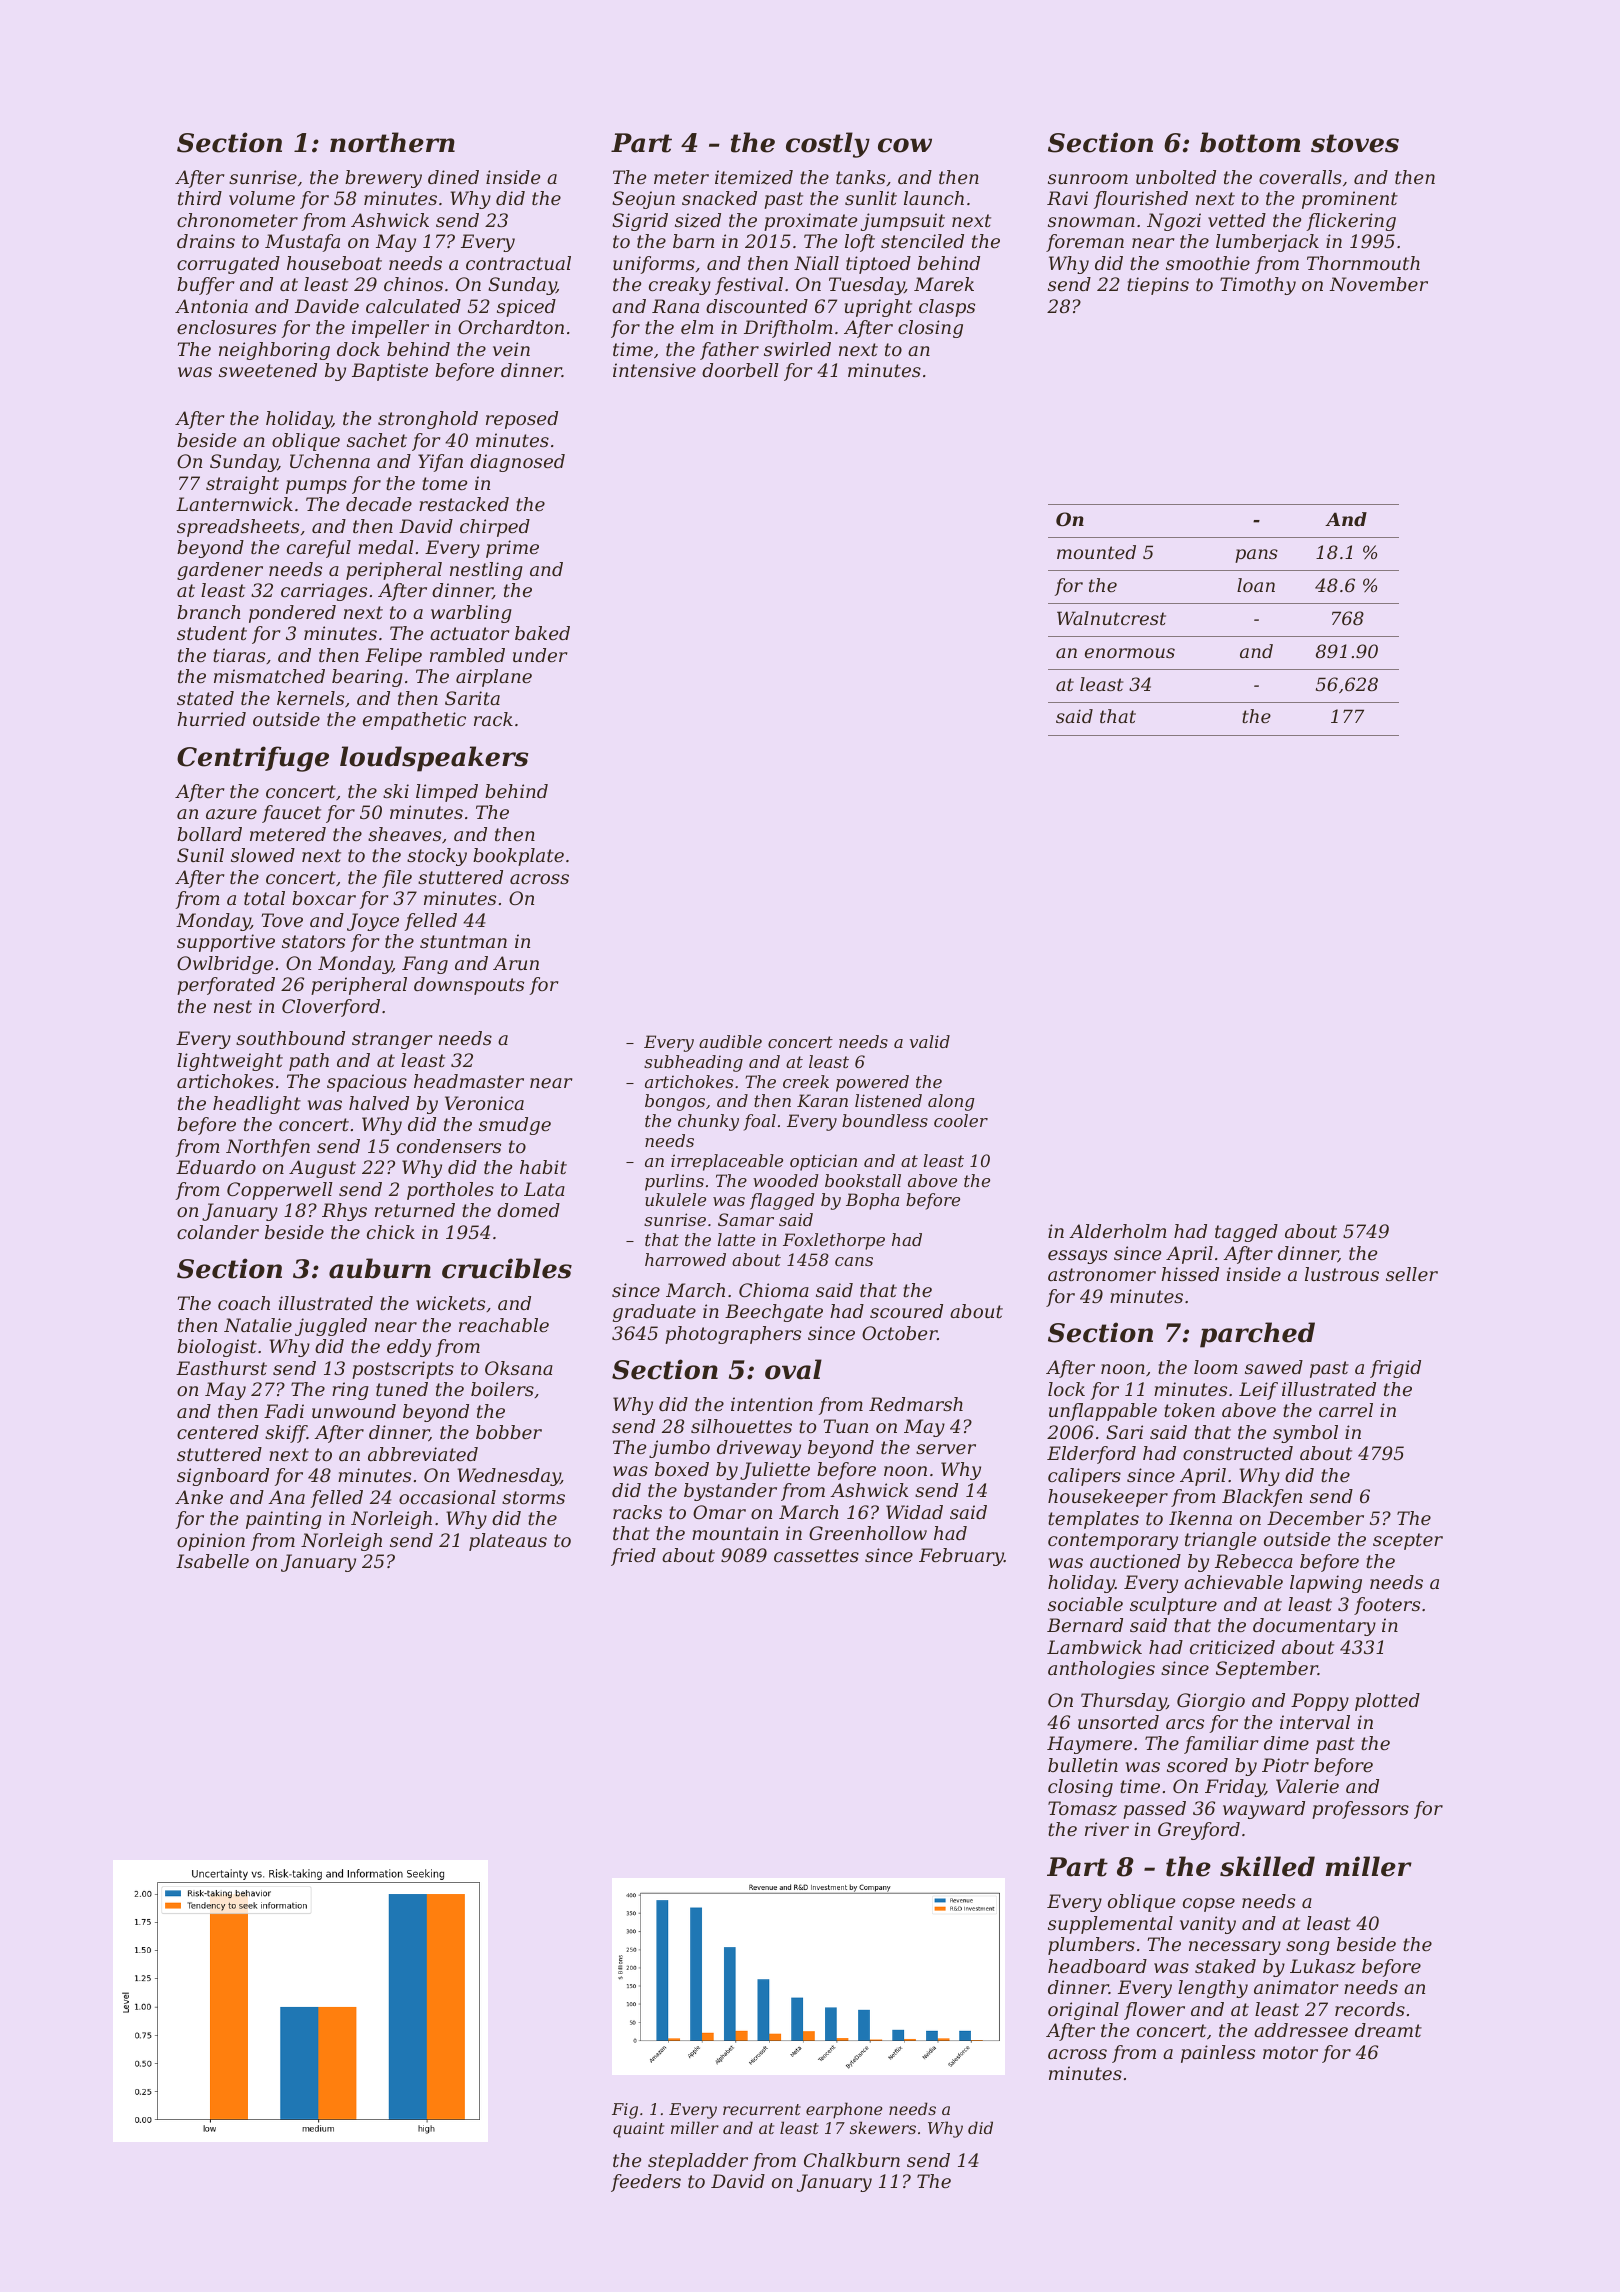 The width and height of the screenshot is (1620, 2292). Describe the element at coordinates (392, 142) in the screenshot. I see `northern` at that location.
